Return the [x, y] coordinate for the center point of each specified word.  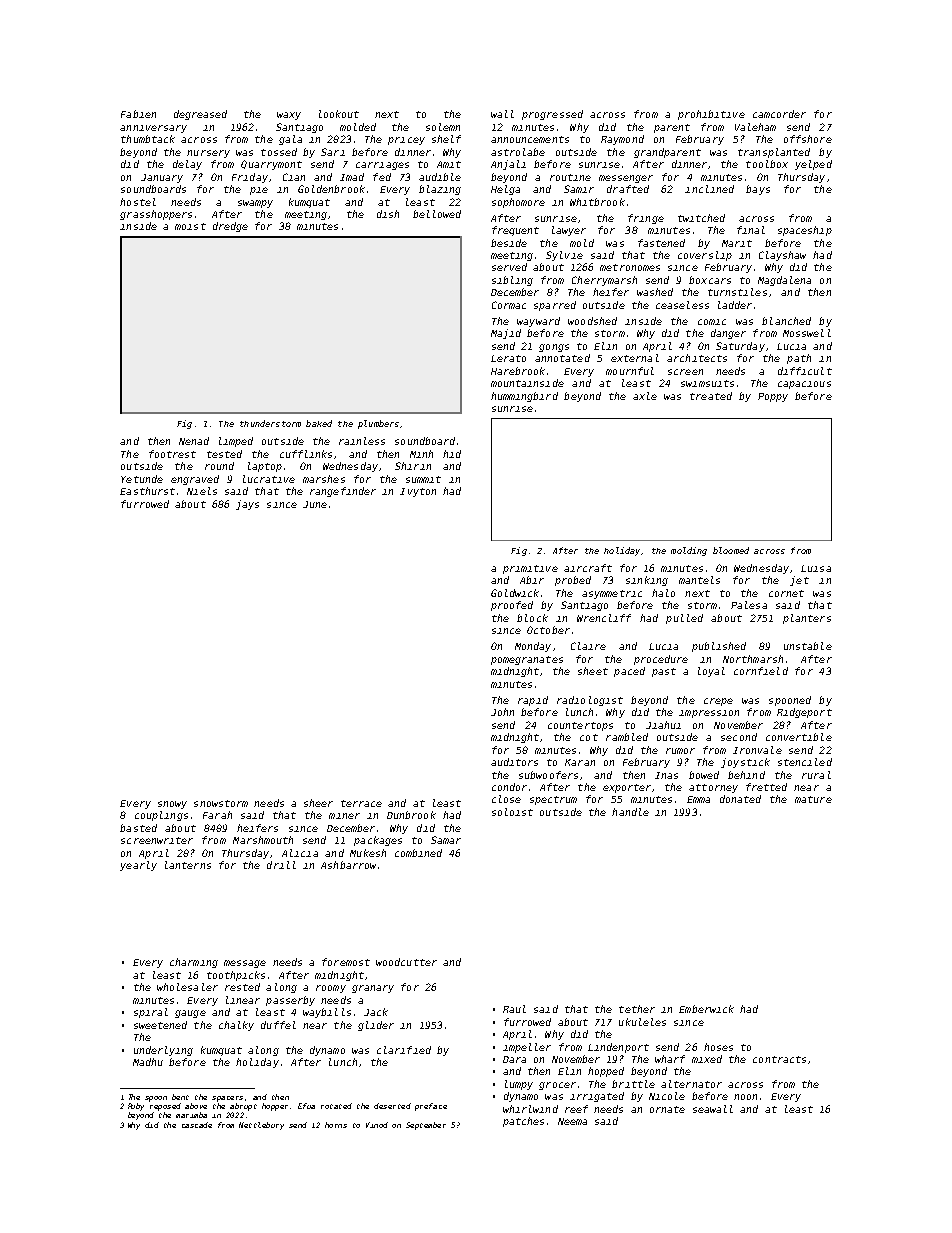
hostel [138, 202]
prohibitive [711, 115]
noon [745, 1097]
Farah [217, 815]
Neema [572, 1121]
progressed [552, 115]
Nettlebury [261, 1126]
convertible [799, 737]
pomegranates [527, 660]
